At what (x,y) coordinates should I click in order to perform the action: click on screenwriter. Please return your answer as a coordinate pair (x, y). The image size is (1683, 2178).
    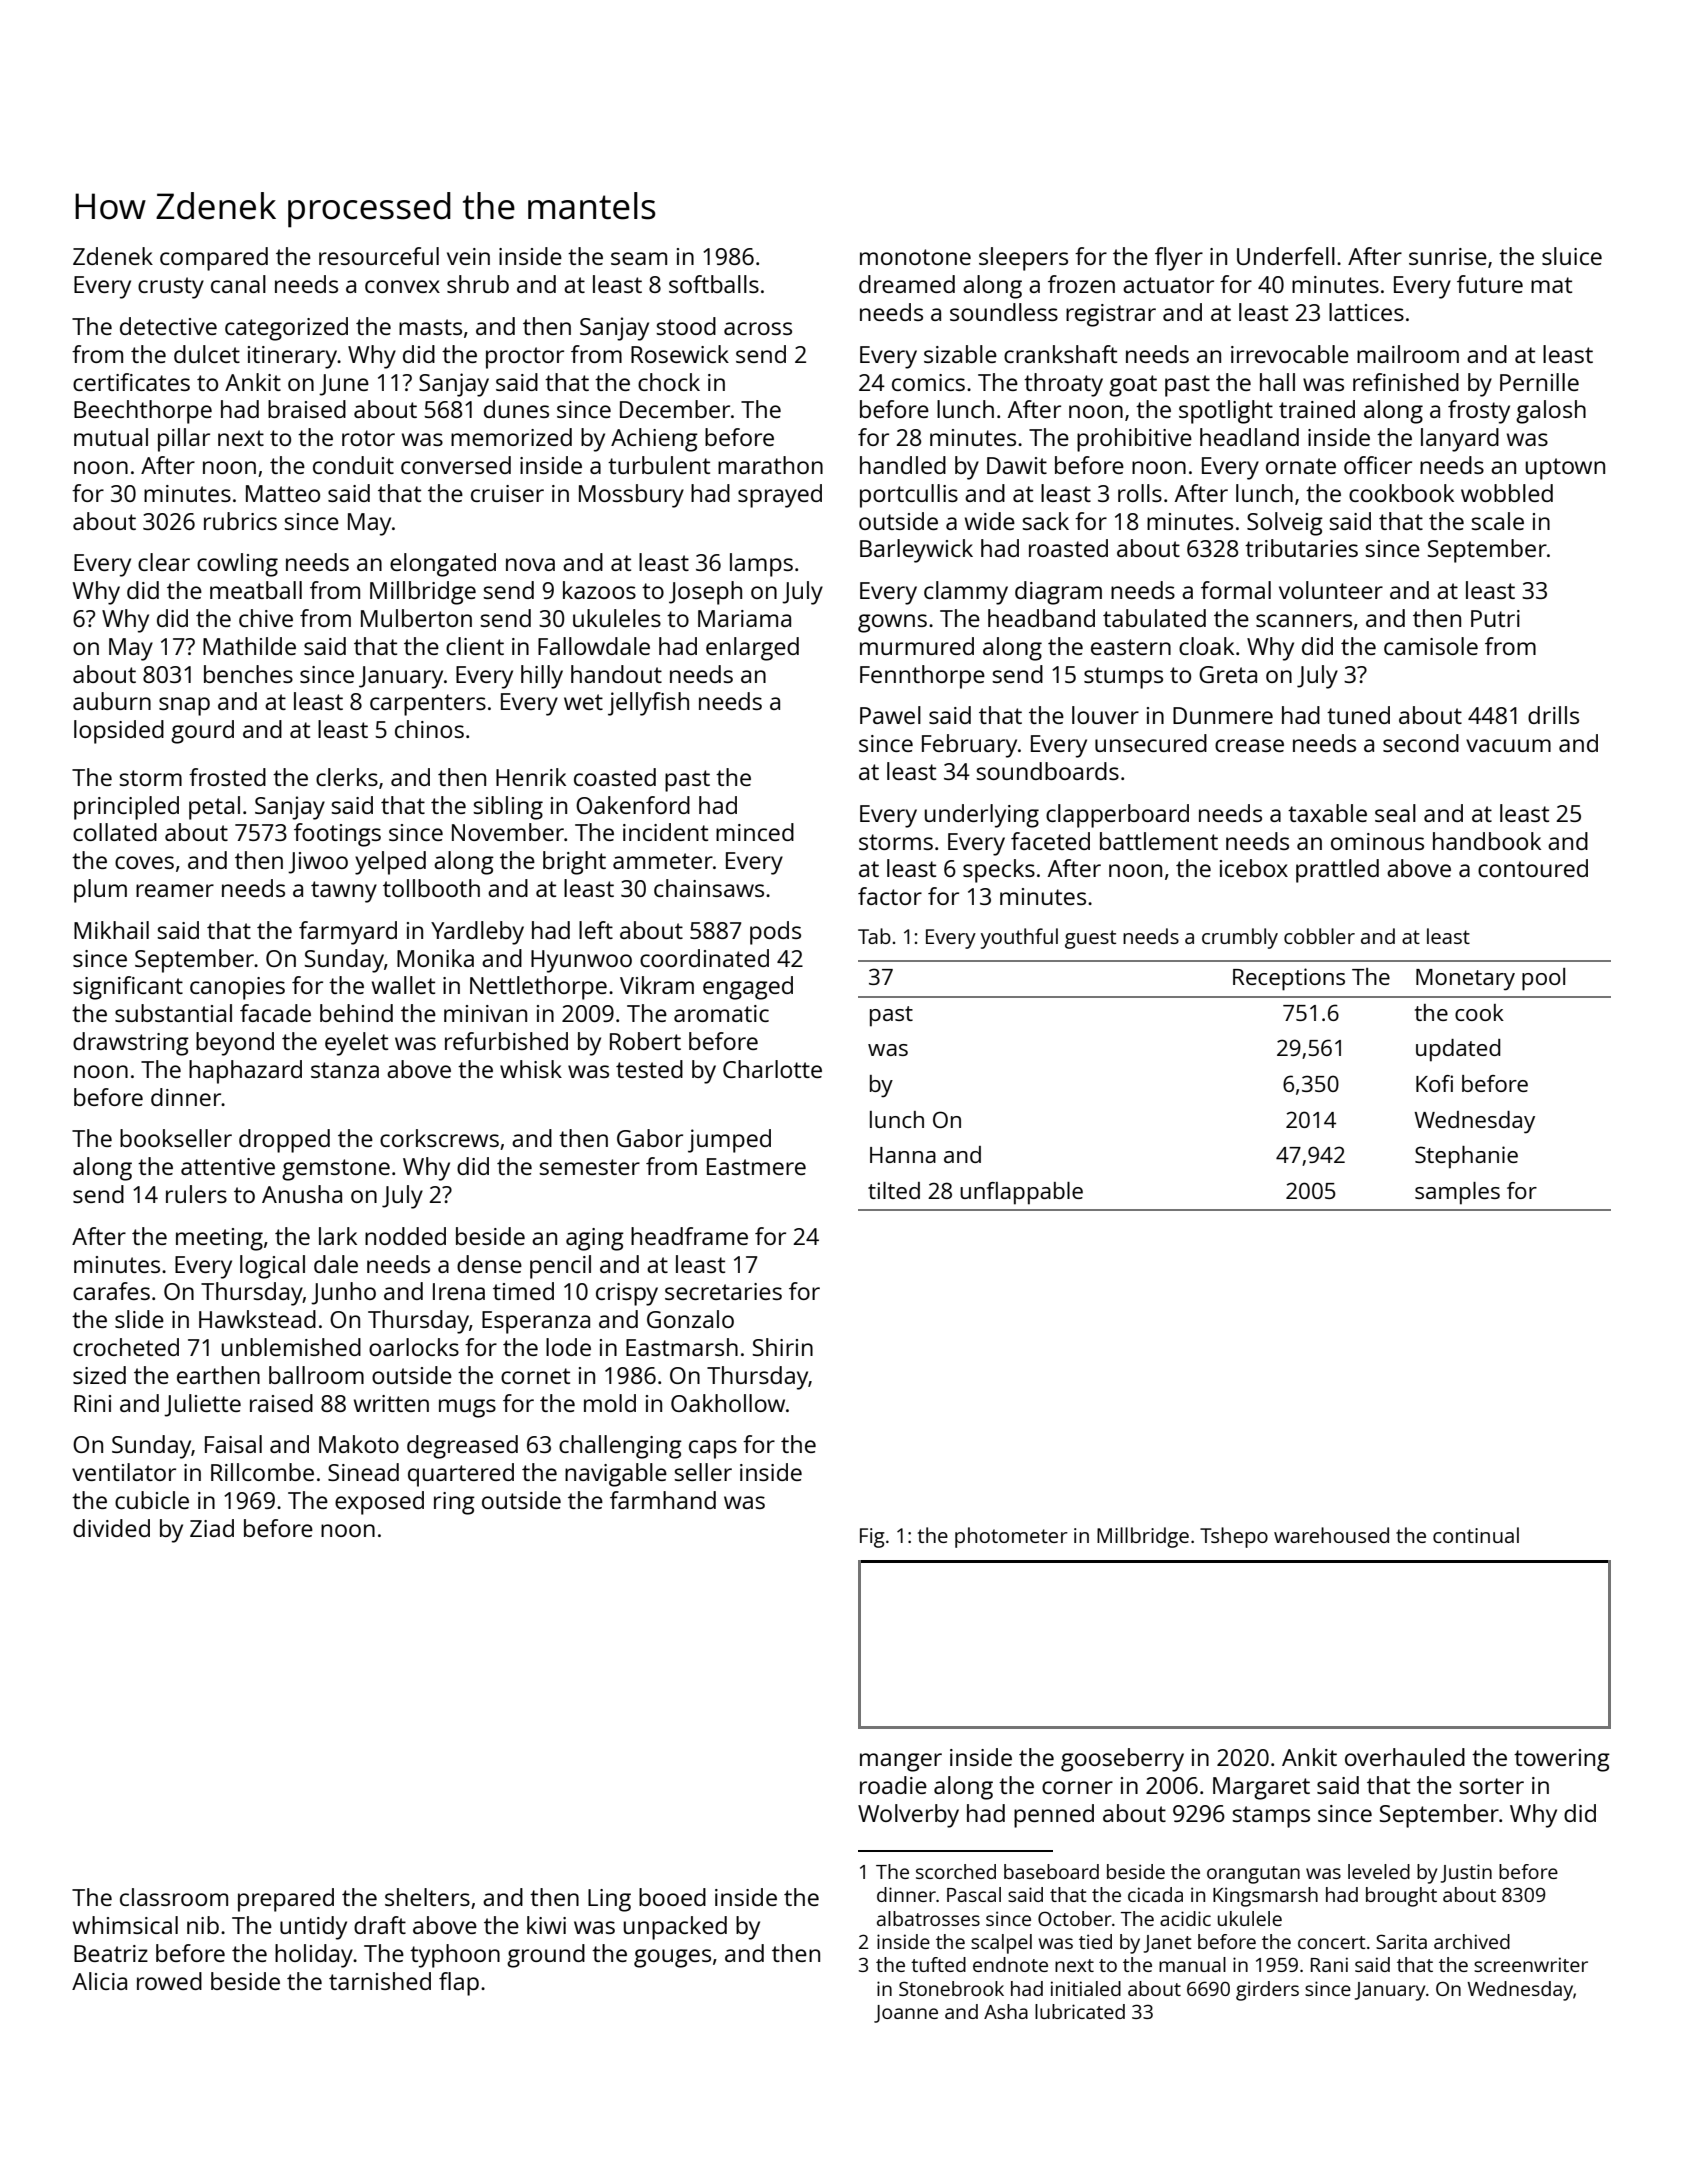
    Looking at the image, I should click on (1531, 1964).
